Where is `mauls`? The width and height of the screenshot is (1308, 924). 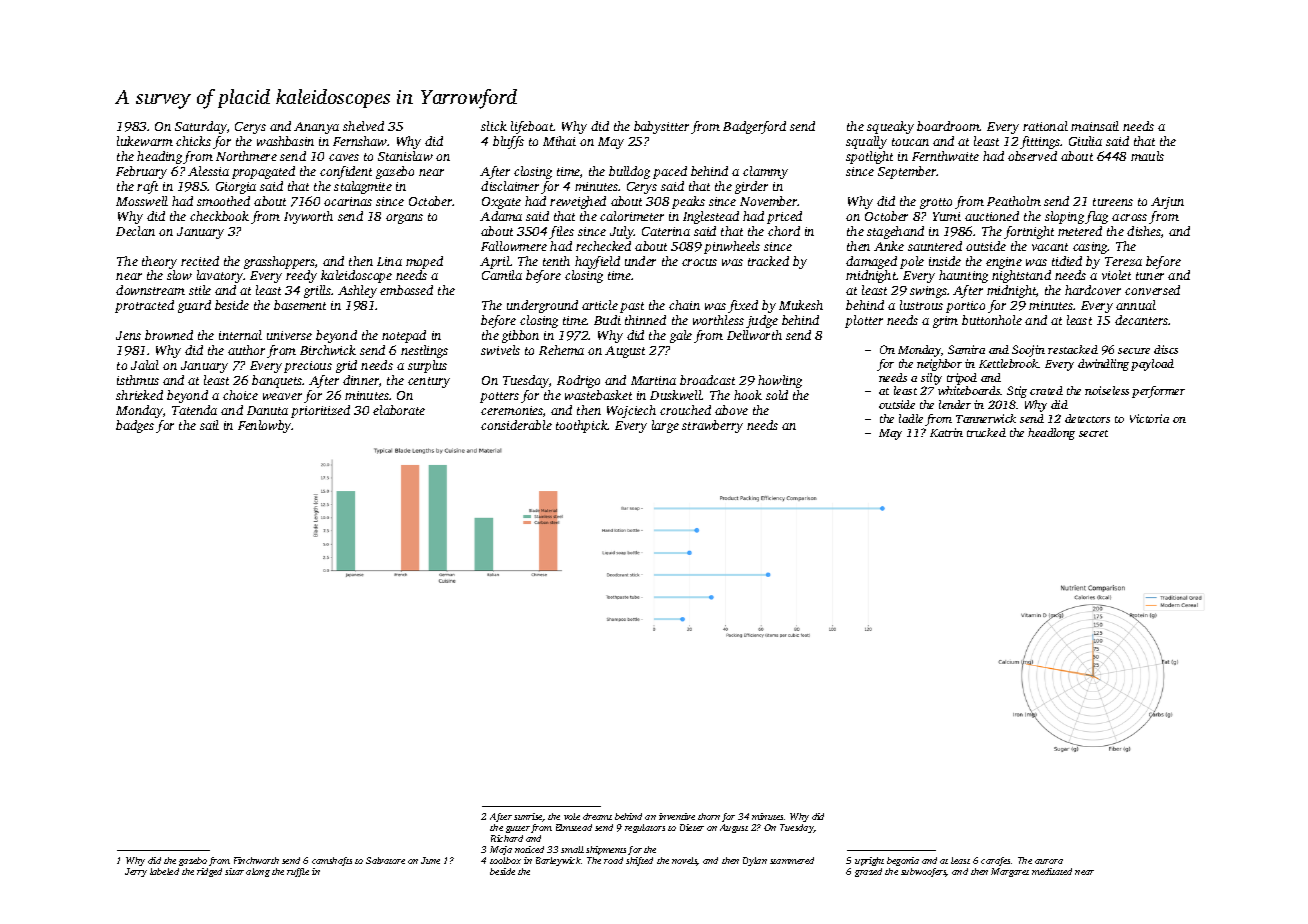 mauls is located at coordinates (1147, 156).
